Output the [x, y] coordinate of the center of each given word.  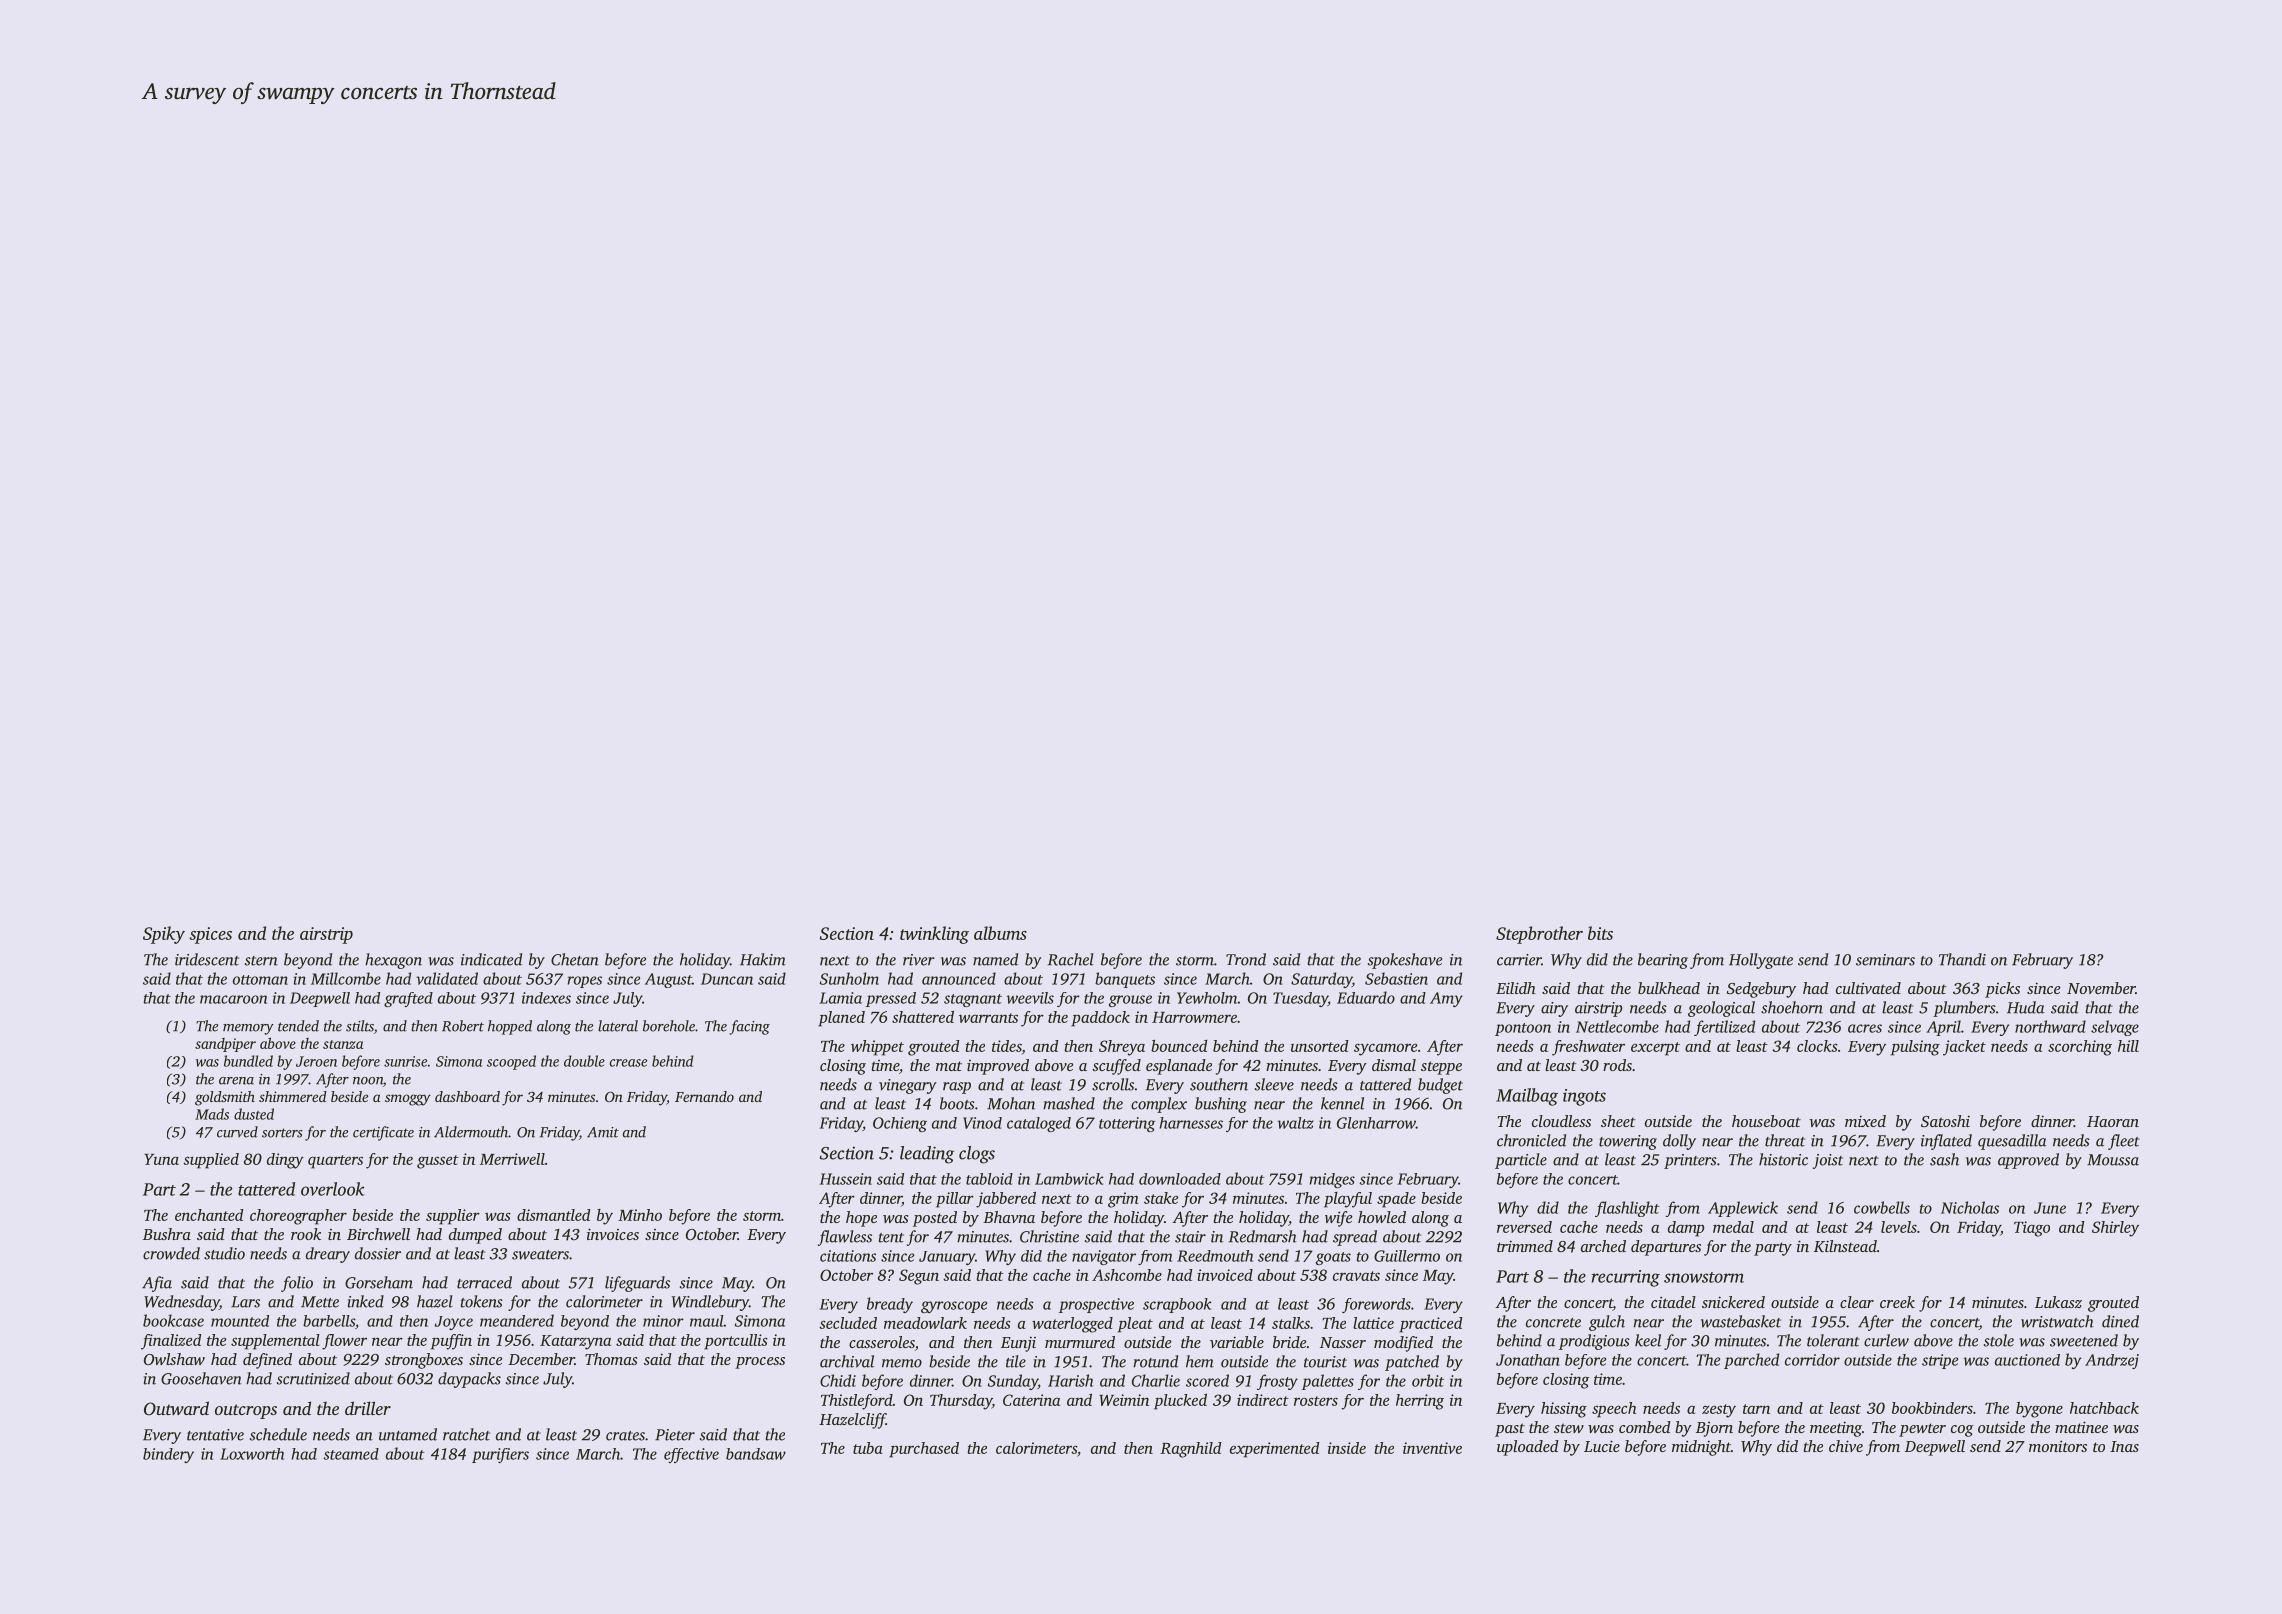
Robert [463, 1026]
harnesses [1191, 1123]
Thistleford [857, 1402]
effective [691, 1455]
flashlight [1627, 1209]
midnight [1701, 1448]
